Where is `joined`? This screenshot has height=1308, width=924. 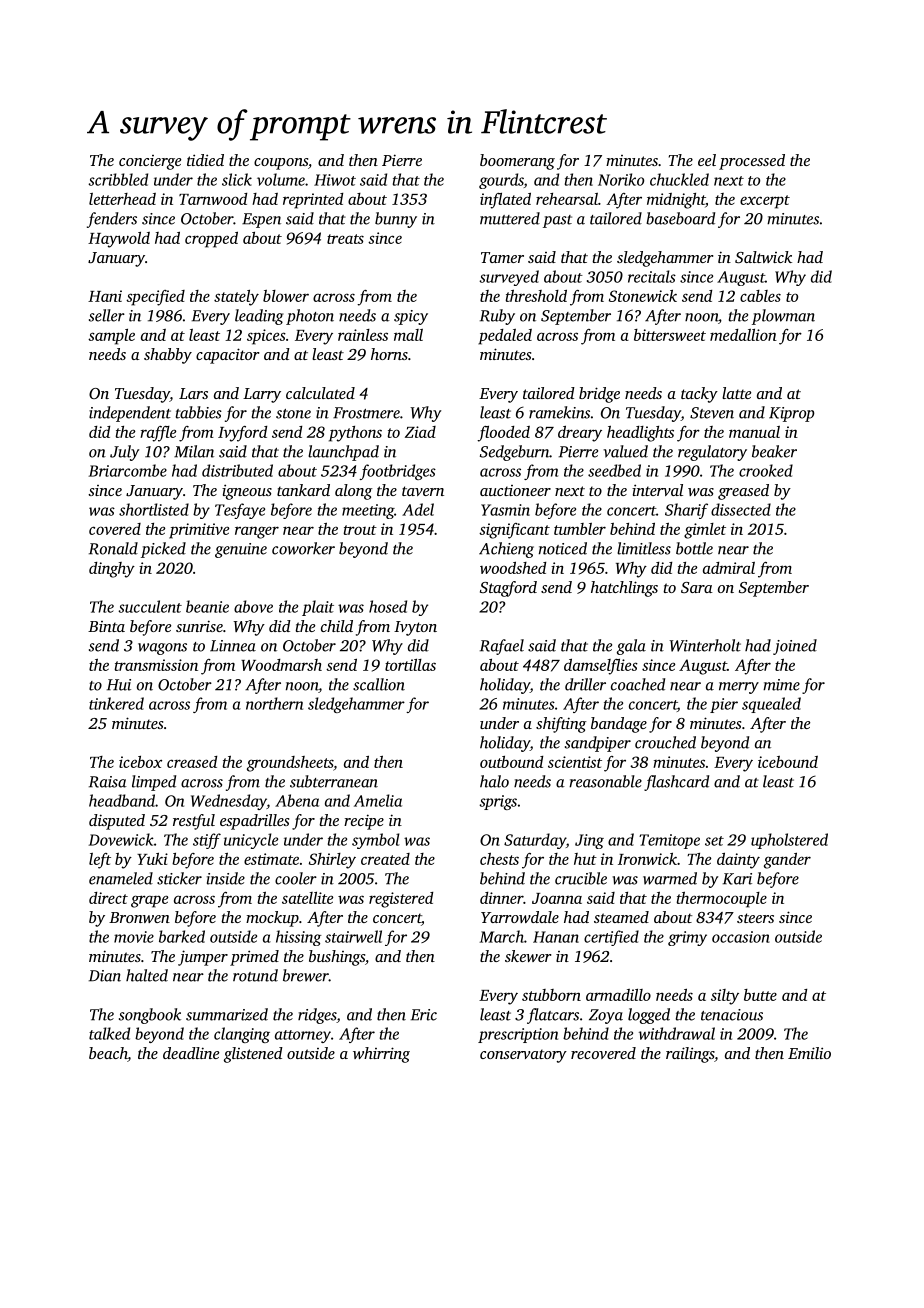
joined is located at coordinates (795, 647).
